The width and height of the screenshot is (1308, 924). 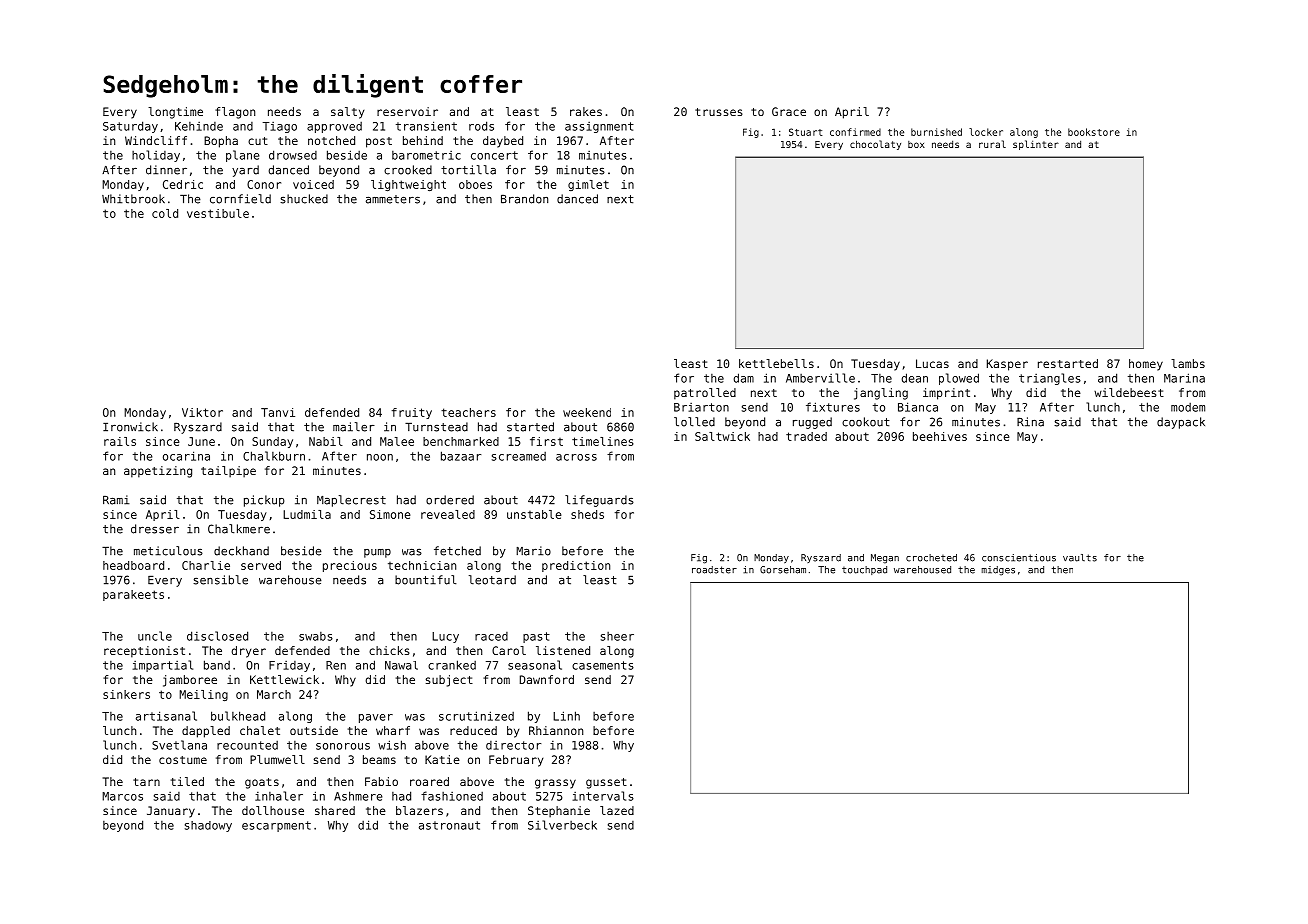 What do you see at coordinates (218, 213) in the screenshot?
I see `vestibule` at bounding box center [218, 213].
